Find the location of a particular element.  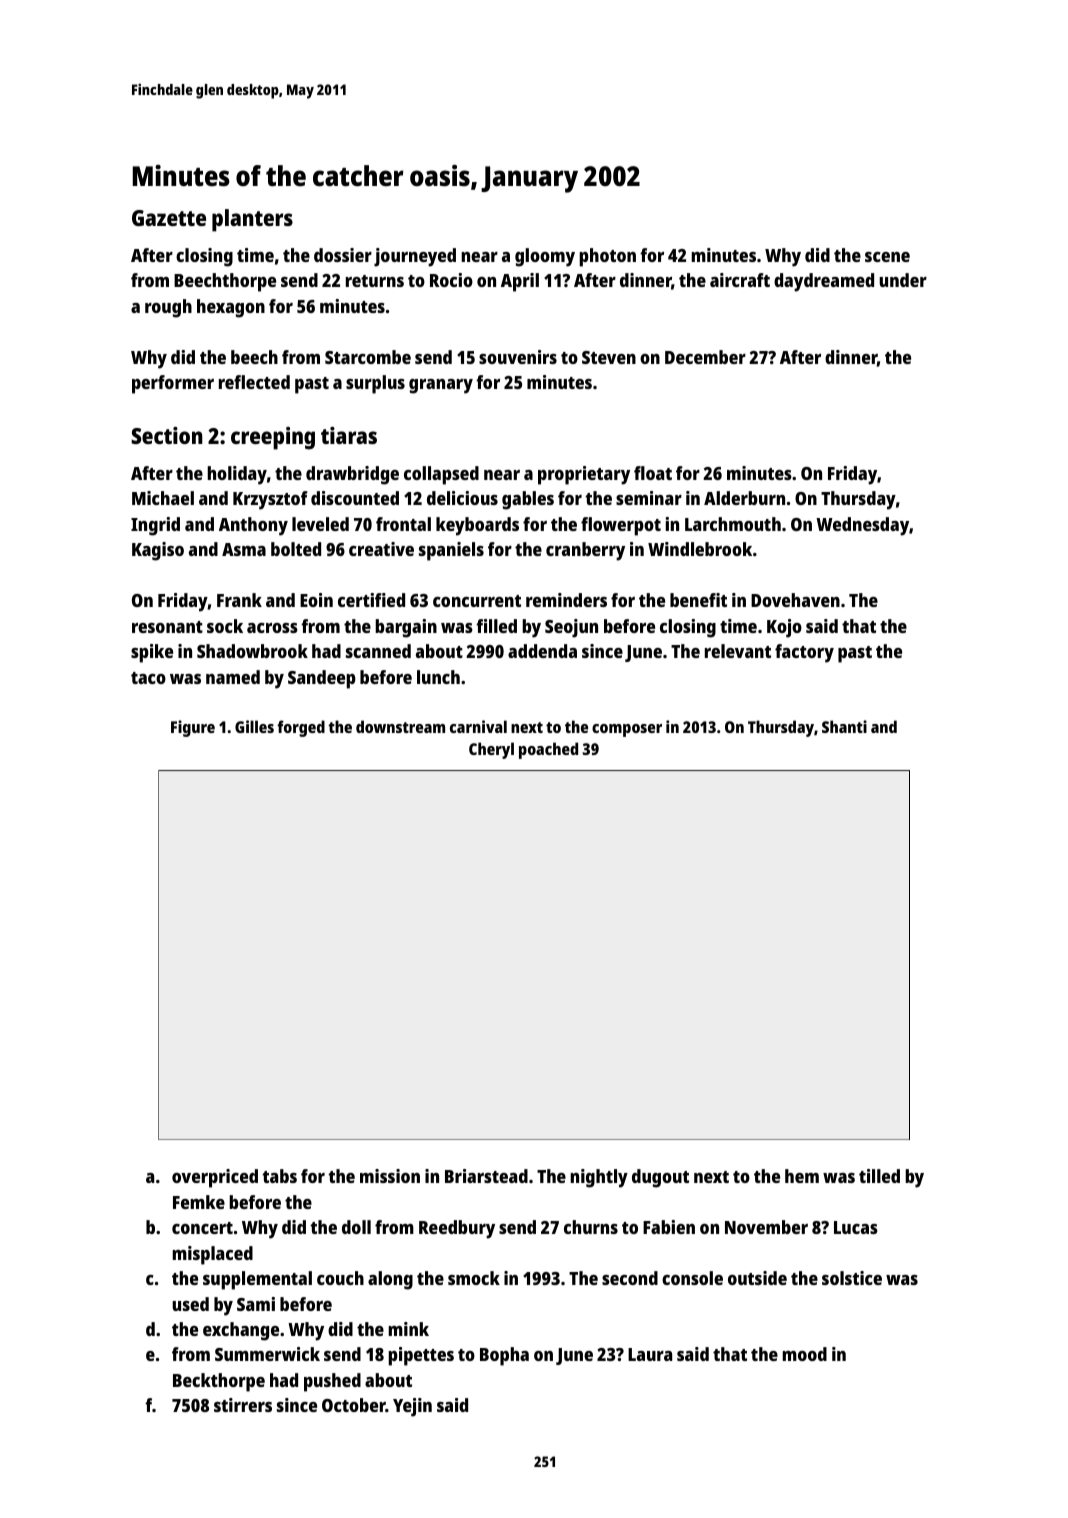

surplus is located at coordinates (375, 384).
